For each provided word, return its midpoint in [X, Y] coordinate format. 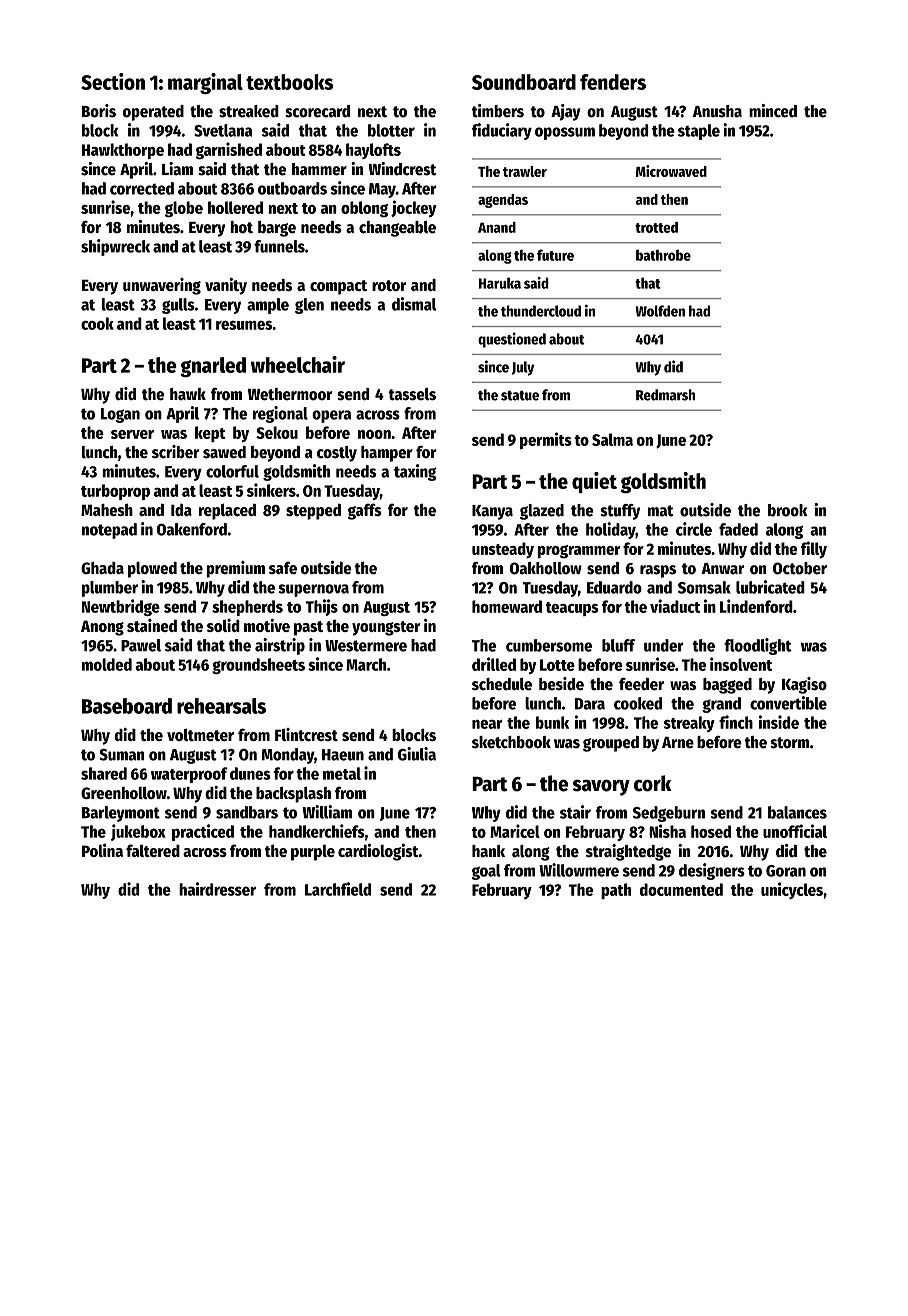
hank [488, 851]
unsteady [503, 550]
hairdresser [217, 889]
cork [652, 783]
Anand [497, 227]
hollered [235, 207]
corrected [142, 188]
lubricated [770, 587]
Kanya [492, 512]
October [800, 568]
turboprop [115, 492]
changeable [397, 229]
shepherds [247, 608]
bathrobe [663, 255]
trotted [656, 227]
